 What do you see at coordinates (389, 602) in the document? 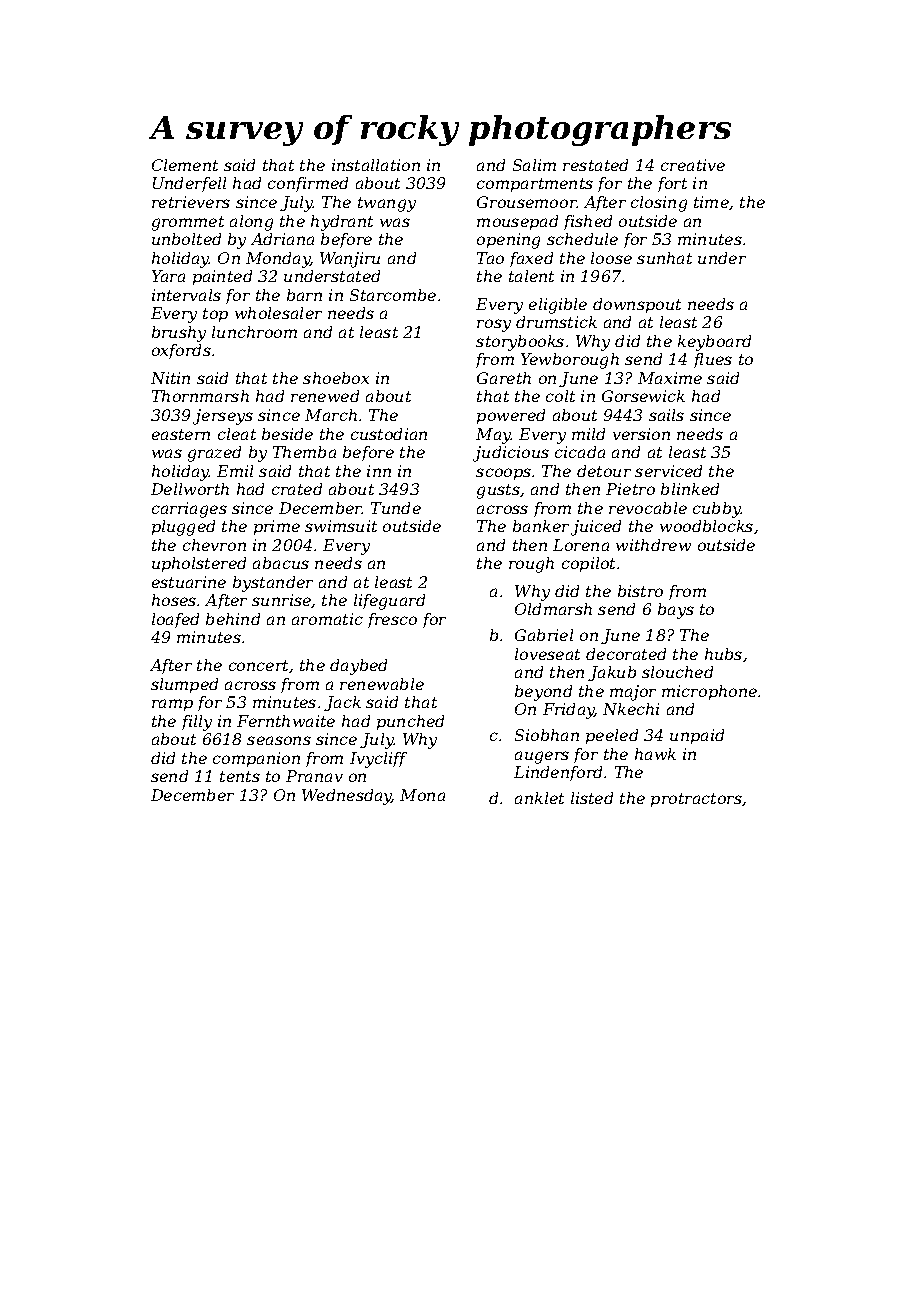
I see `lifeguard` at bounding box center [389, 602].
